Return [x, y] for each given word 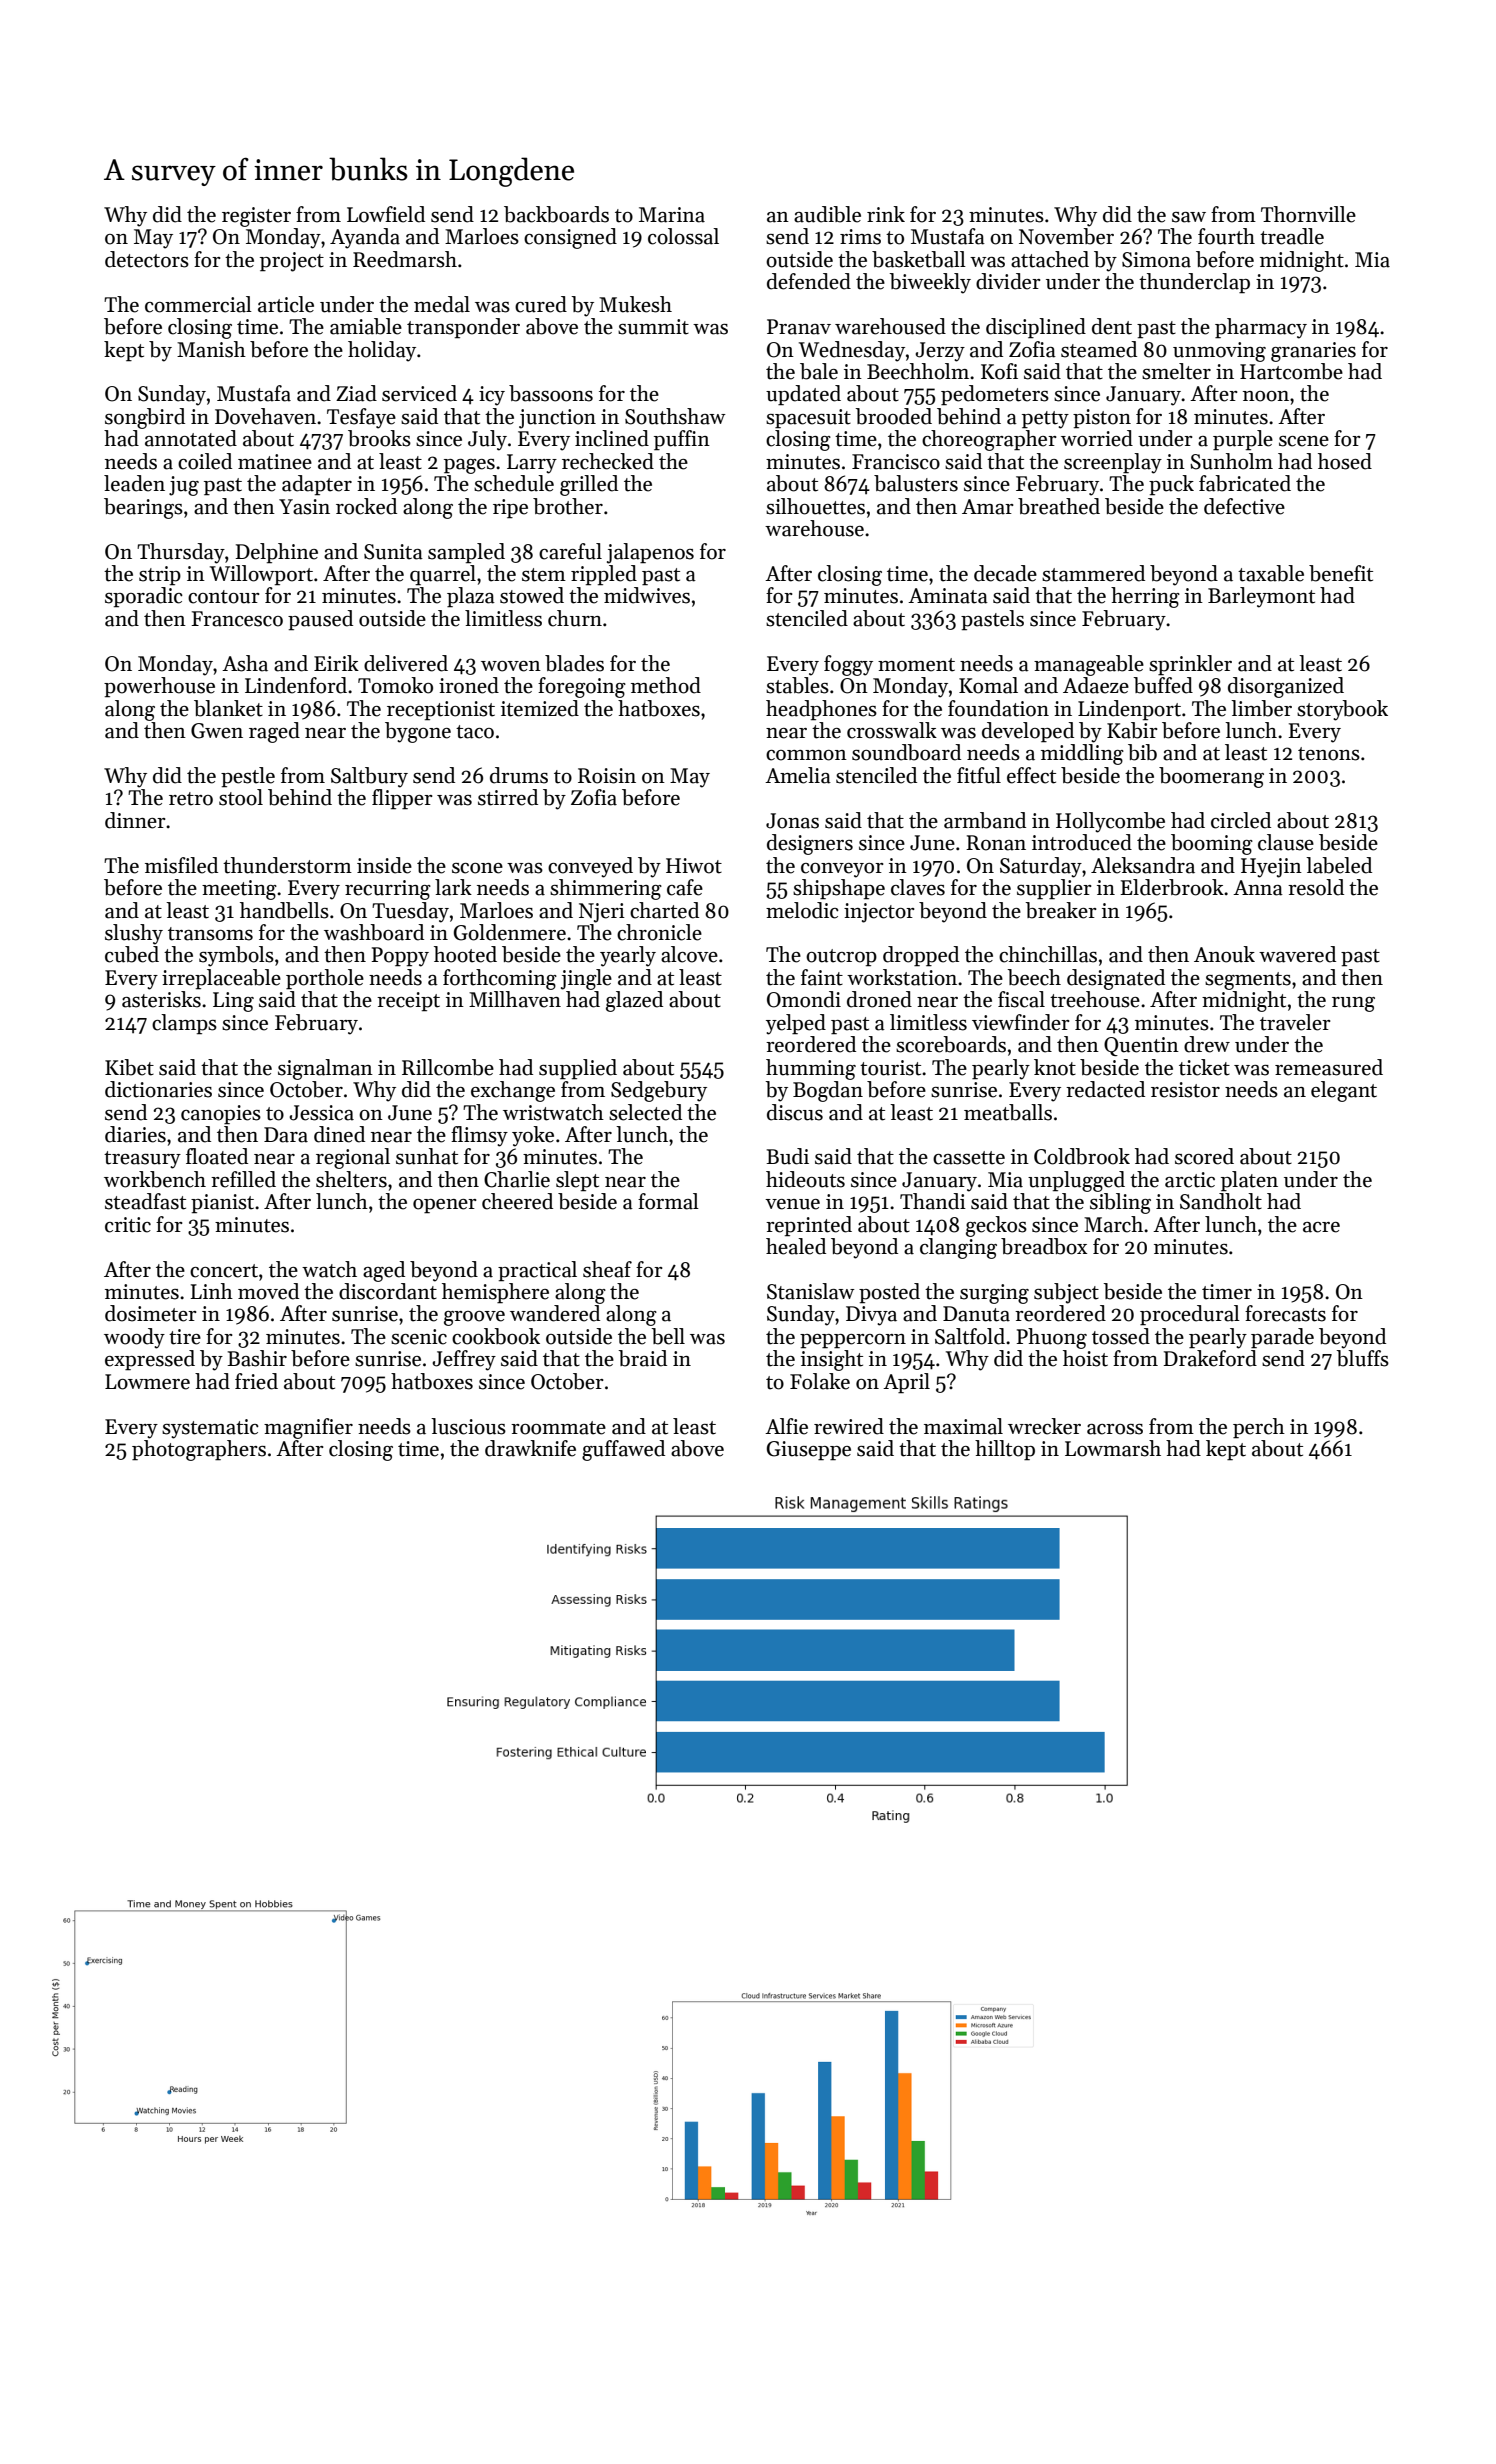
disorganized [1286, 687]
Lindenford [296, 685]
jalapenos [650, 553]
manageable [1089, 665]
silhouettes [815, 506]
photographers [199, 1450]
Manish [211, 349]
